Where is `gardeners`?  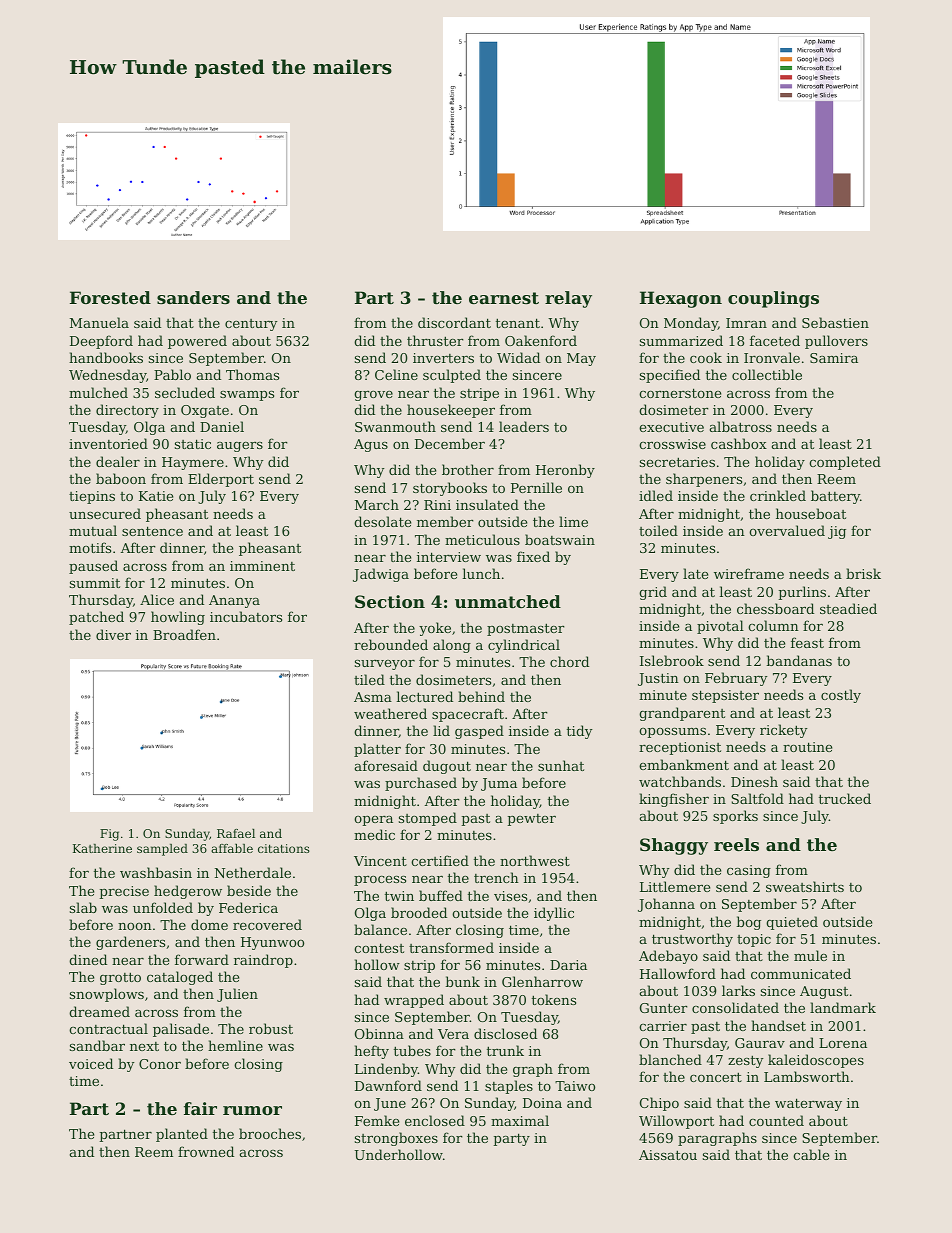 gardeners is located at coordinates (130, 943).
